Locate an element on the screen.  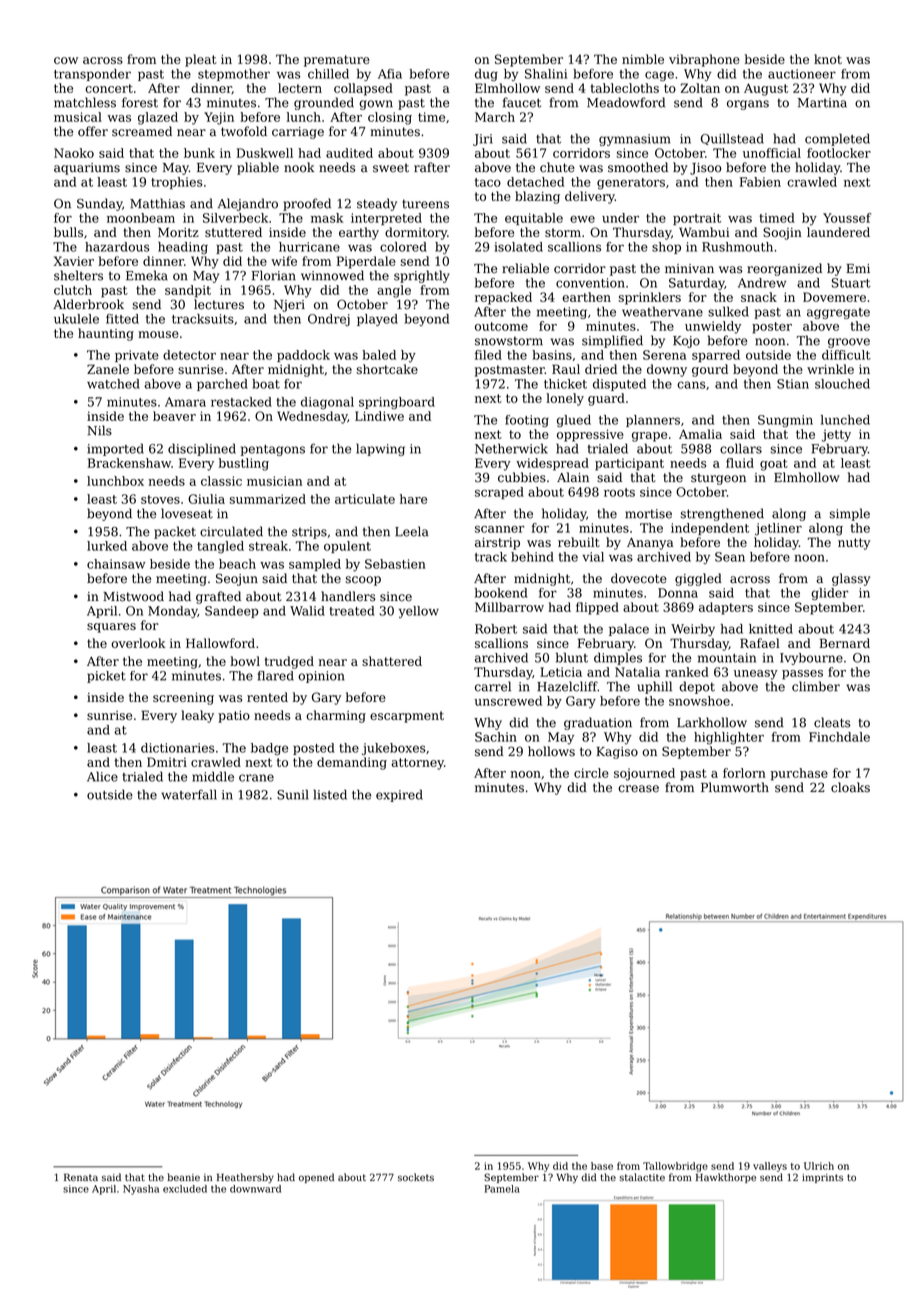
Youssef is located at coordinates (847, 218).
